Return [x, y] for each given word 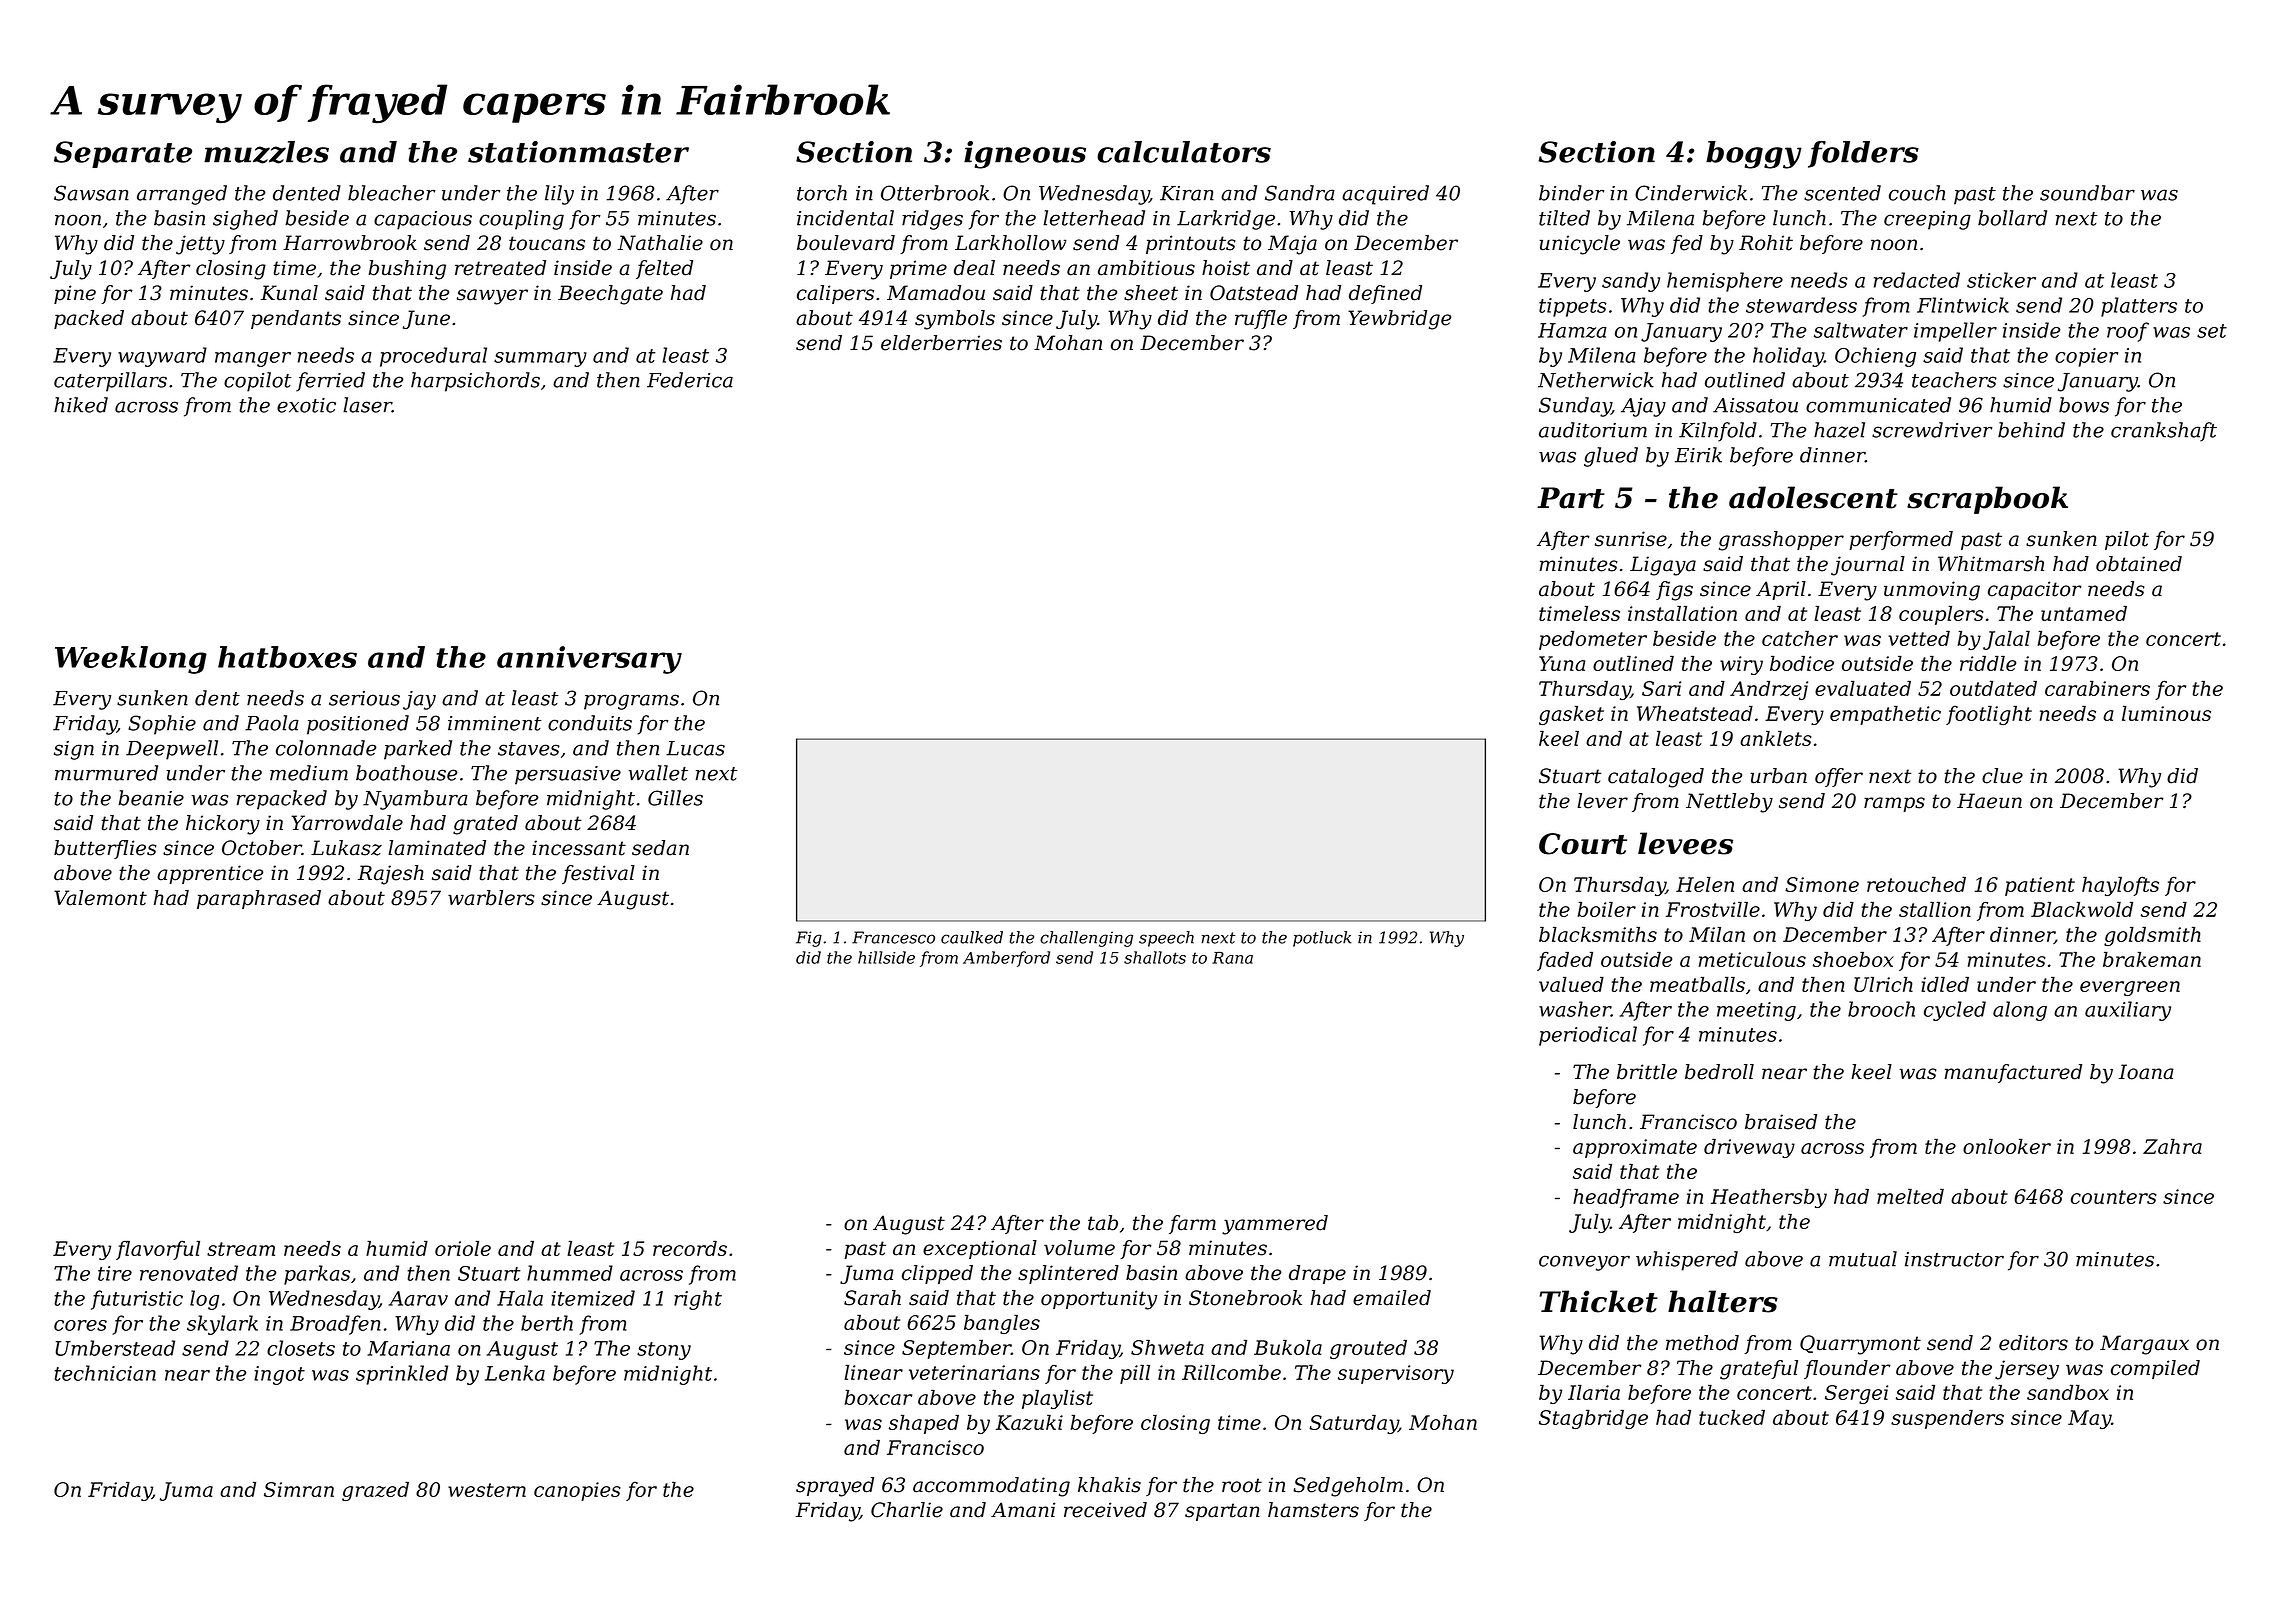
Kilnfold [1718, 432]
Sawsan [91, 193]
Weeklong [131, 660]
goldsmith [2152, 936]
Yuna [1562, 663]
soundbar [2087, 193]
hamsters [1313, 1510]
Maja [1292, 245]
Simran [299, 1489]
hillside [886, 957]
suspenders [1947, 1419]
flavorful [158, 1250]
